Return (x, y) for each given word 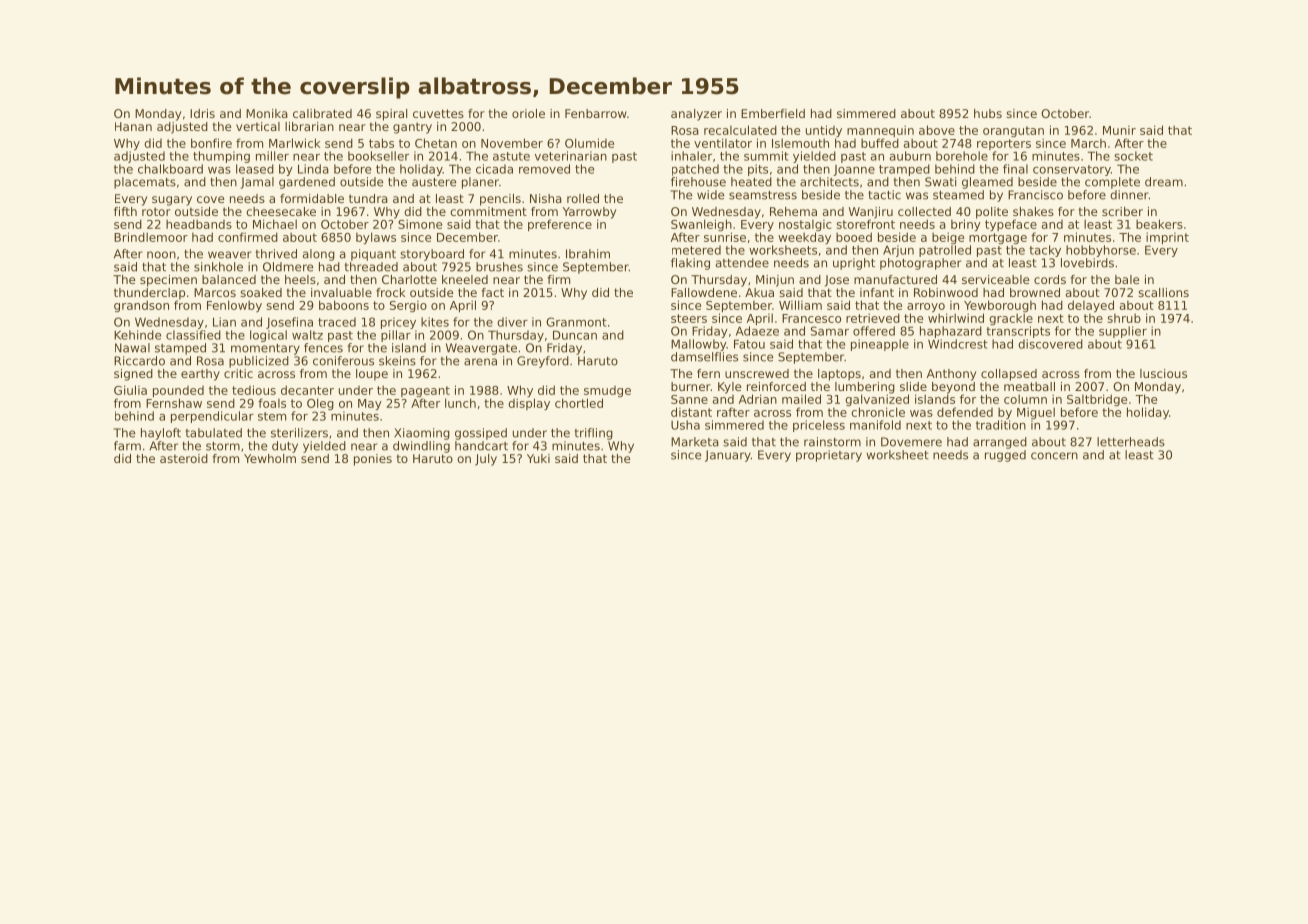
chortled (579, 403)
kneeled (465, 279)
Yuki (538, 458)
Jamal (257, 183)
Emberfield (773, 113)
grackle (1011, 319)
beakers (1159, 224)
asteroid (184, 458)
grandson (141, 306)
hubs (988, 113)
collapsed (1009, 375)
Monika (267, 113)
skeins (397, 361)
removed (544, 169)
